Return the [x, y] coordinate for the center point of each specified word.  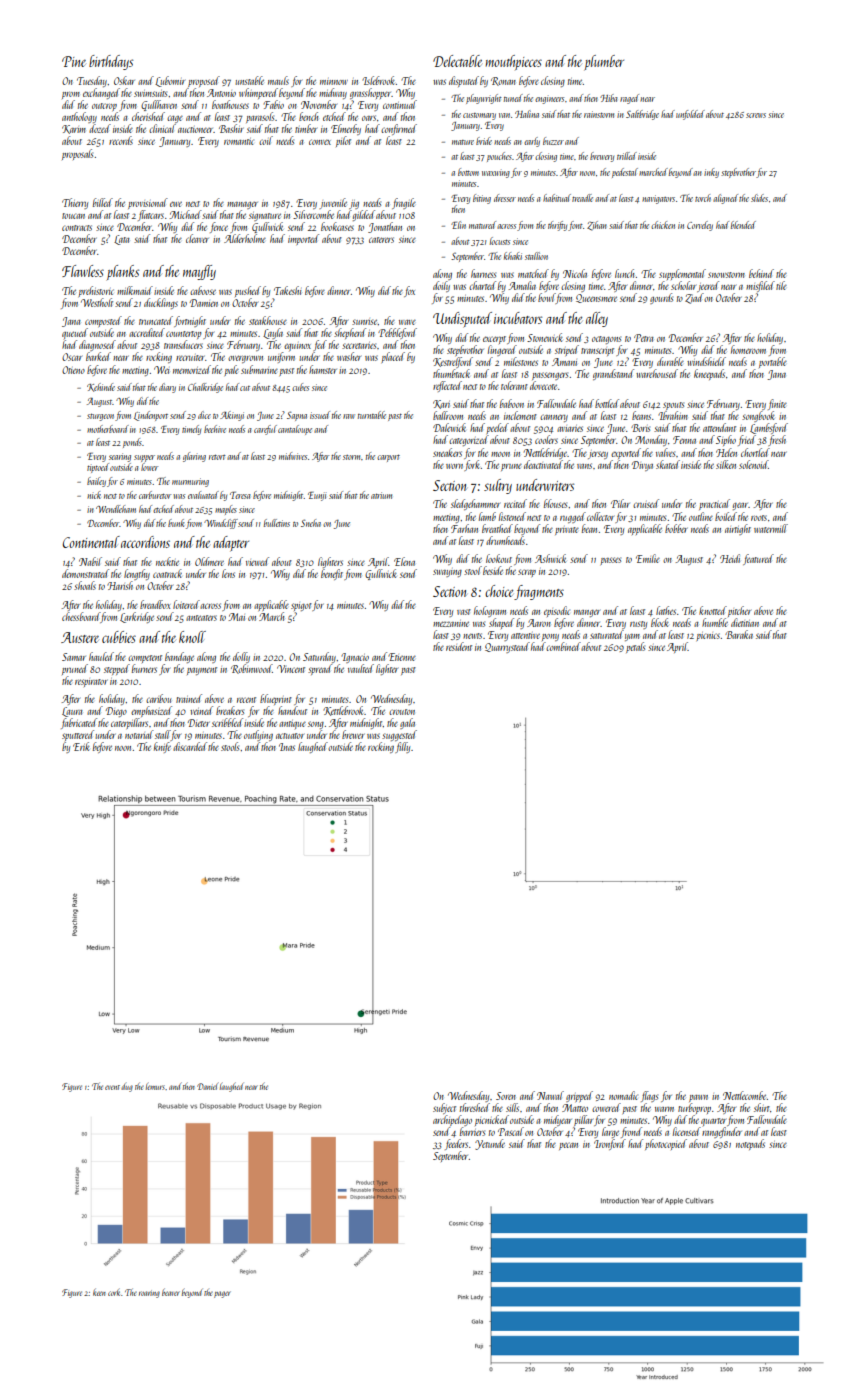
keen [99, 1292]
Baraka [739, 634]
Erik [81, 746]
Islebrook [378, 80]
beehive [215, 429]
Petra [644, 338]
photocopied [666, 1144]
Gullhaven [159, 105]
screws [756, 115]
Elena [404, 561]
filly [402, 747]
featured [758, 559]
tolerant [514, 385]
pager [222, 1294]
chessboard [81, 616]
